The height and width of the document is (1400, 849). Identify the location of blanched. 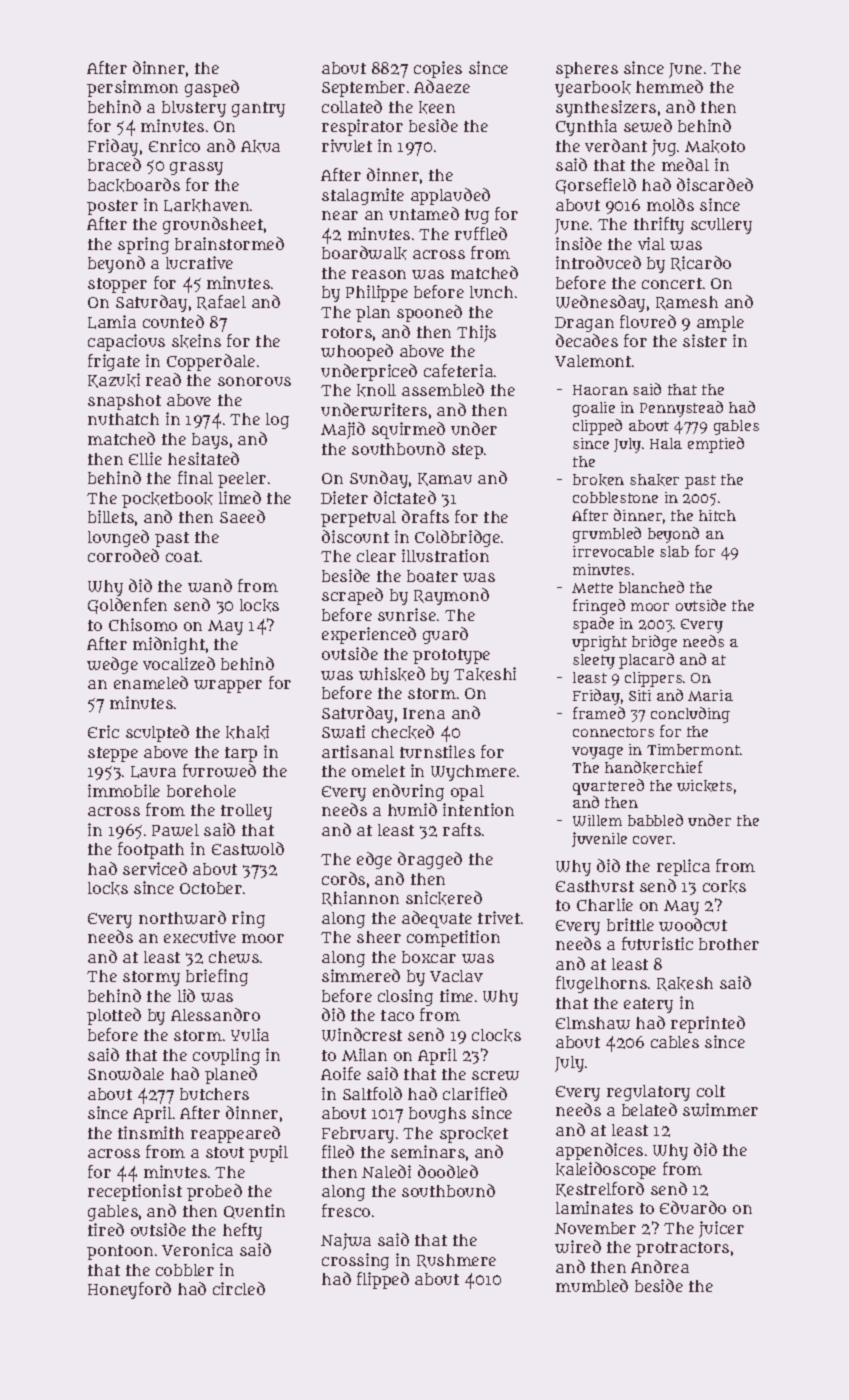
(651, 587).
